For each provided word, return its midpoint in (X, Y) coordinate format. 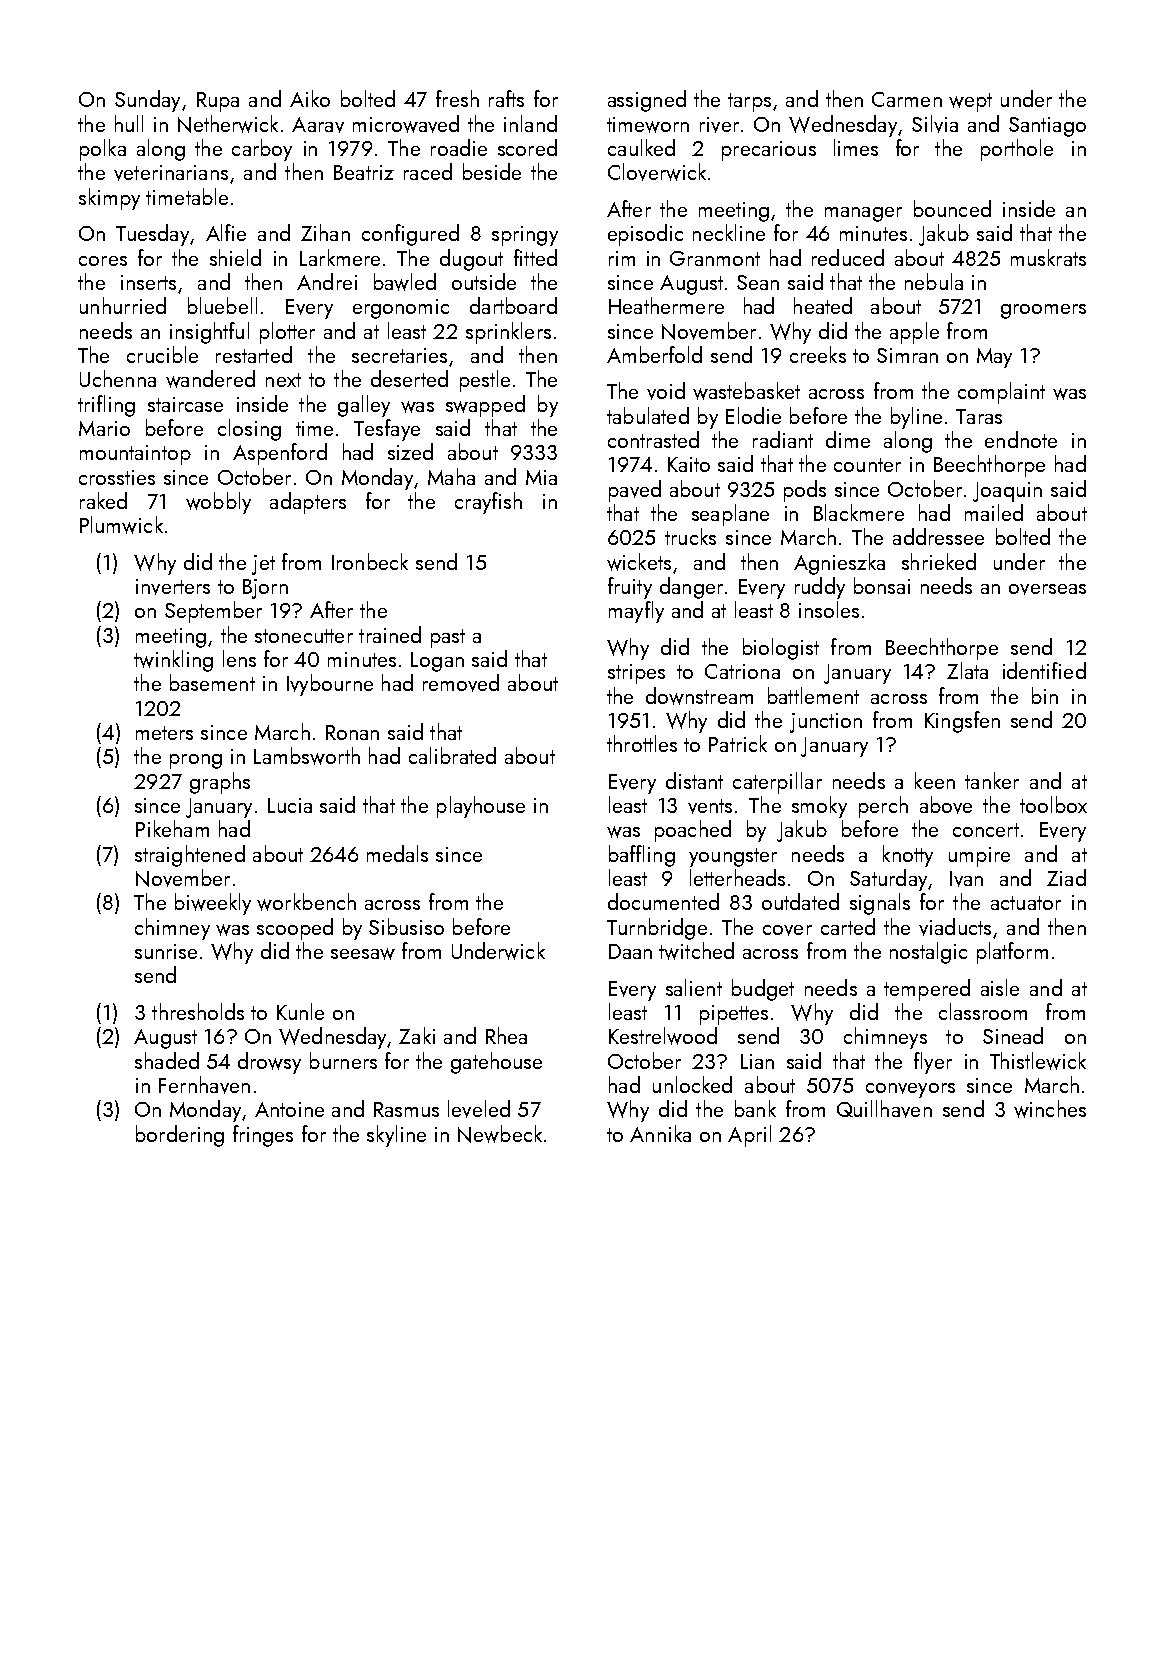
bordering (180, 1136)
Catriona (742, 671)
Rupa (218, 102)
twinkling (173, 661)
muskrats (1048, 257)
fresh (457, 98)
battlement (813, 695)
